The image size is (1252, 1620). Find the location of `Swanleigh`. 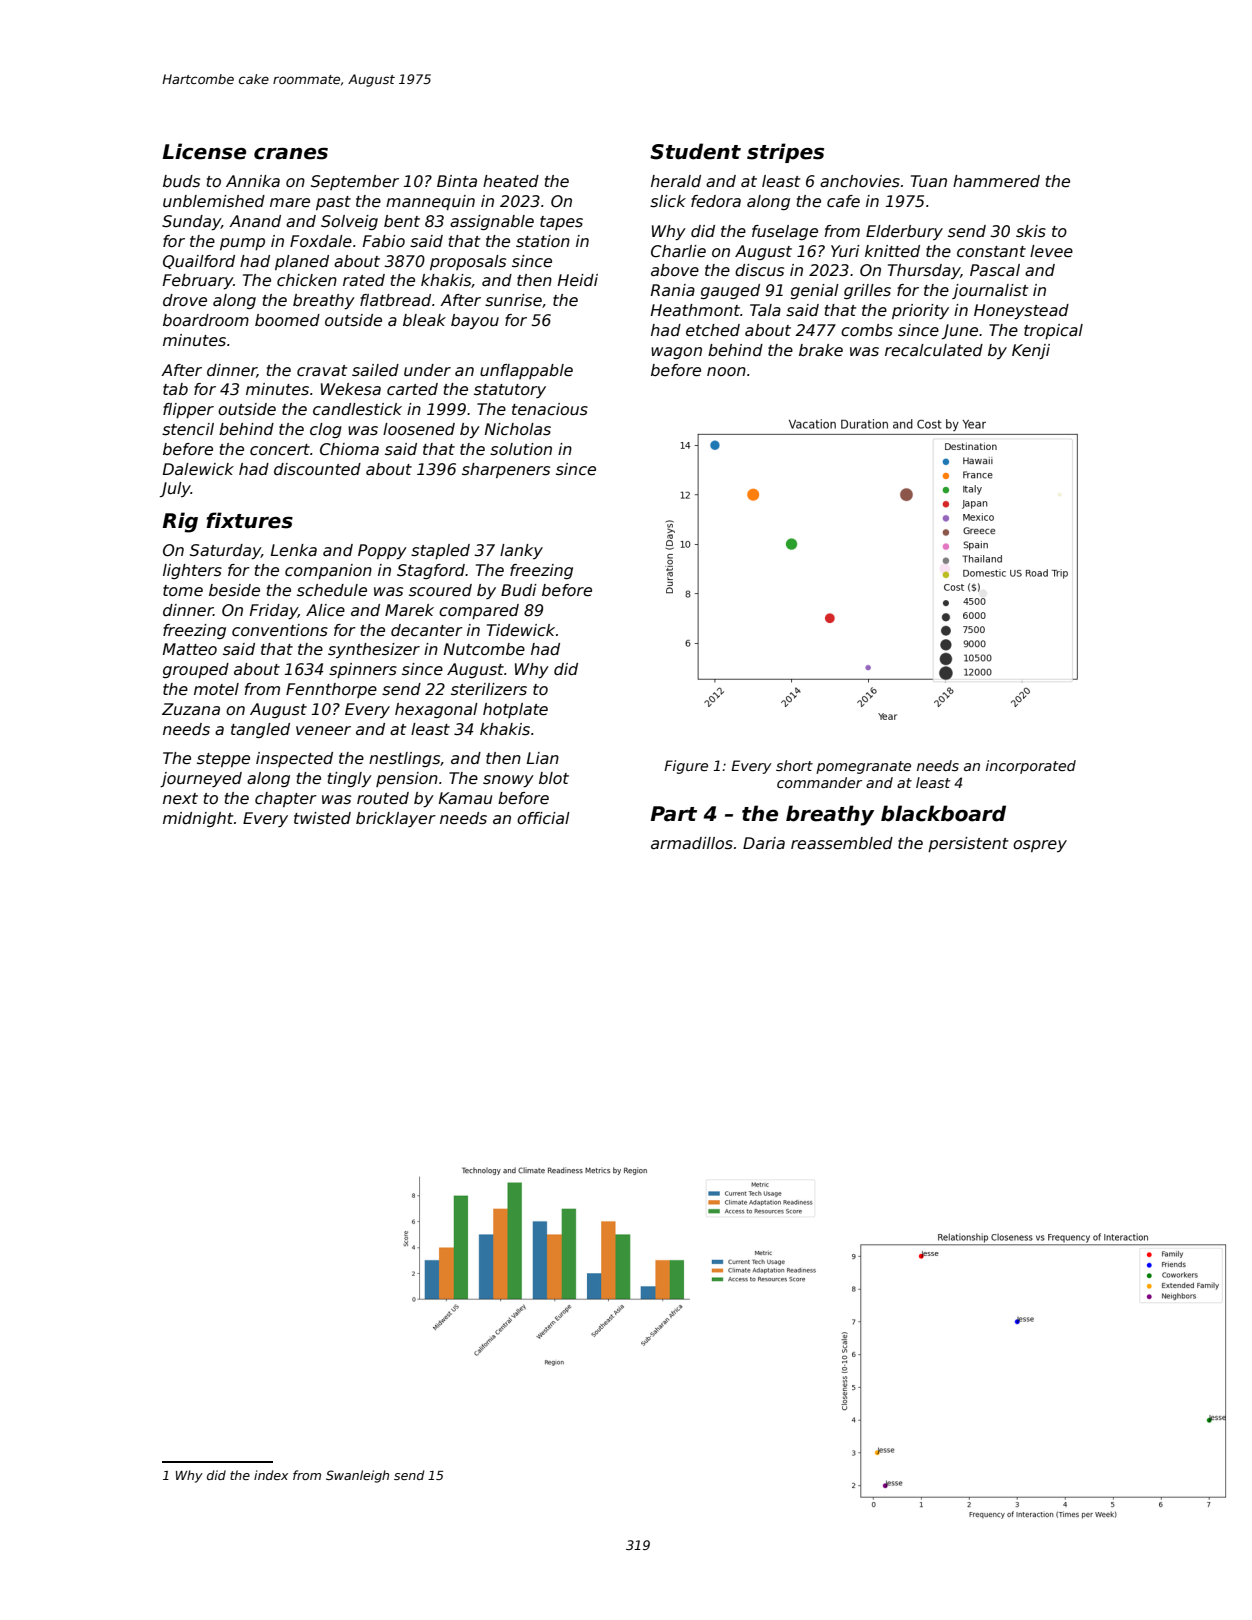

Swanleigh is located at coordinates (357, 1476).
